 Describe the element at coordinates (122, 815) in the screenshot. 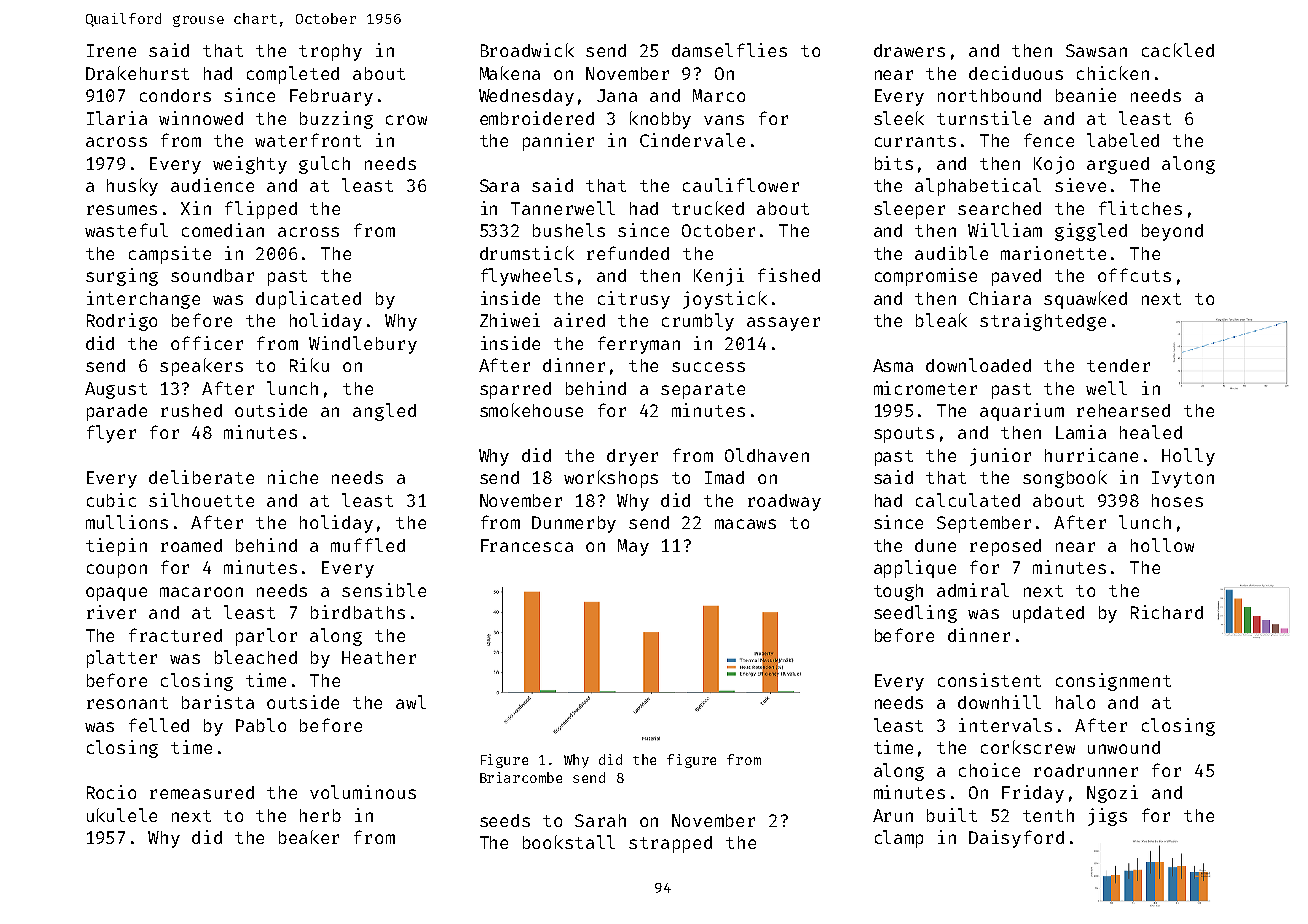

I see `ukulele` at that location.
